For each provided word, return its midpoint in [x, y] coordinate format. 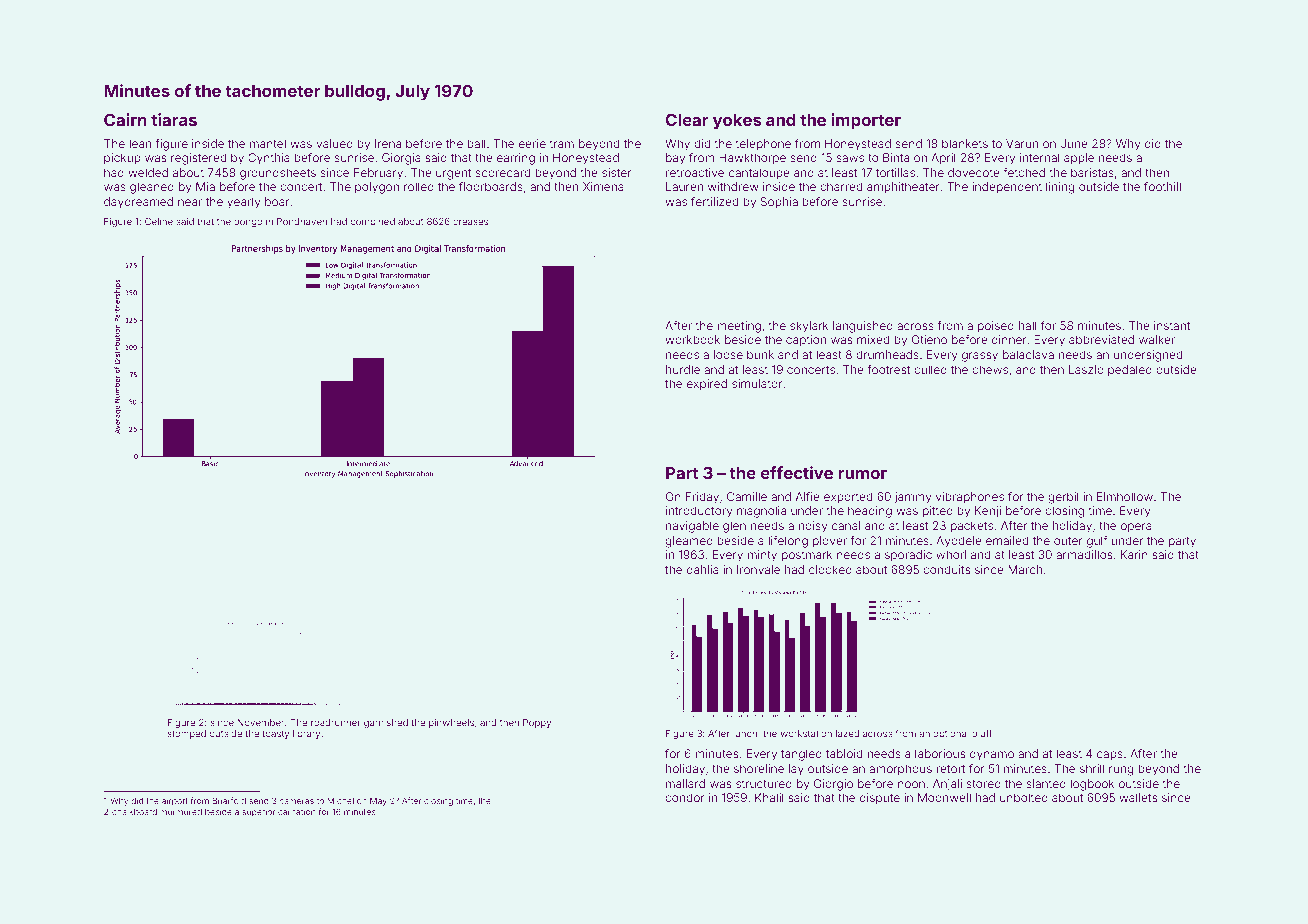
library [306, 734]
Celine [159, 221]
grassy [980, 357]
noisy [813, 527]
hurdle [683, 369]
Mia [205, 186]
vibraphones [970, 498]
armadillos [1084, 554]
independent [1007, 188]
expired [707, 384]
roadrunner [335, 722]
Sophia [779, 202]
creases [470, 222]
